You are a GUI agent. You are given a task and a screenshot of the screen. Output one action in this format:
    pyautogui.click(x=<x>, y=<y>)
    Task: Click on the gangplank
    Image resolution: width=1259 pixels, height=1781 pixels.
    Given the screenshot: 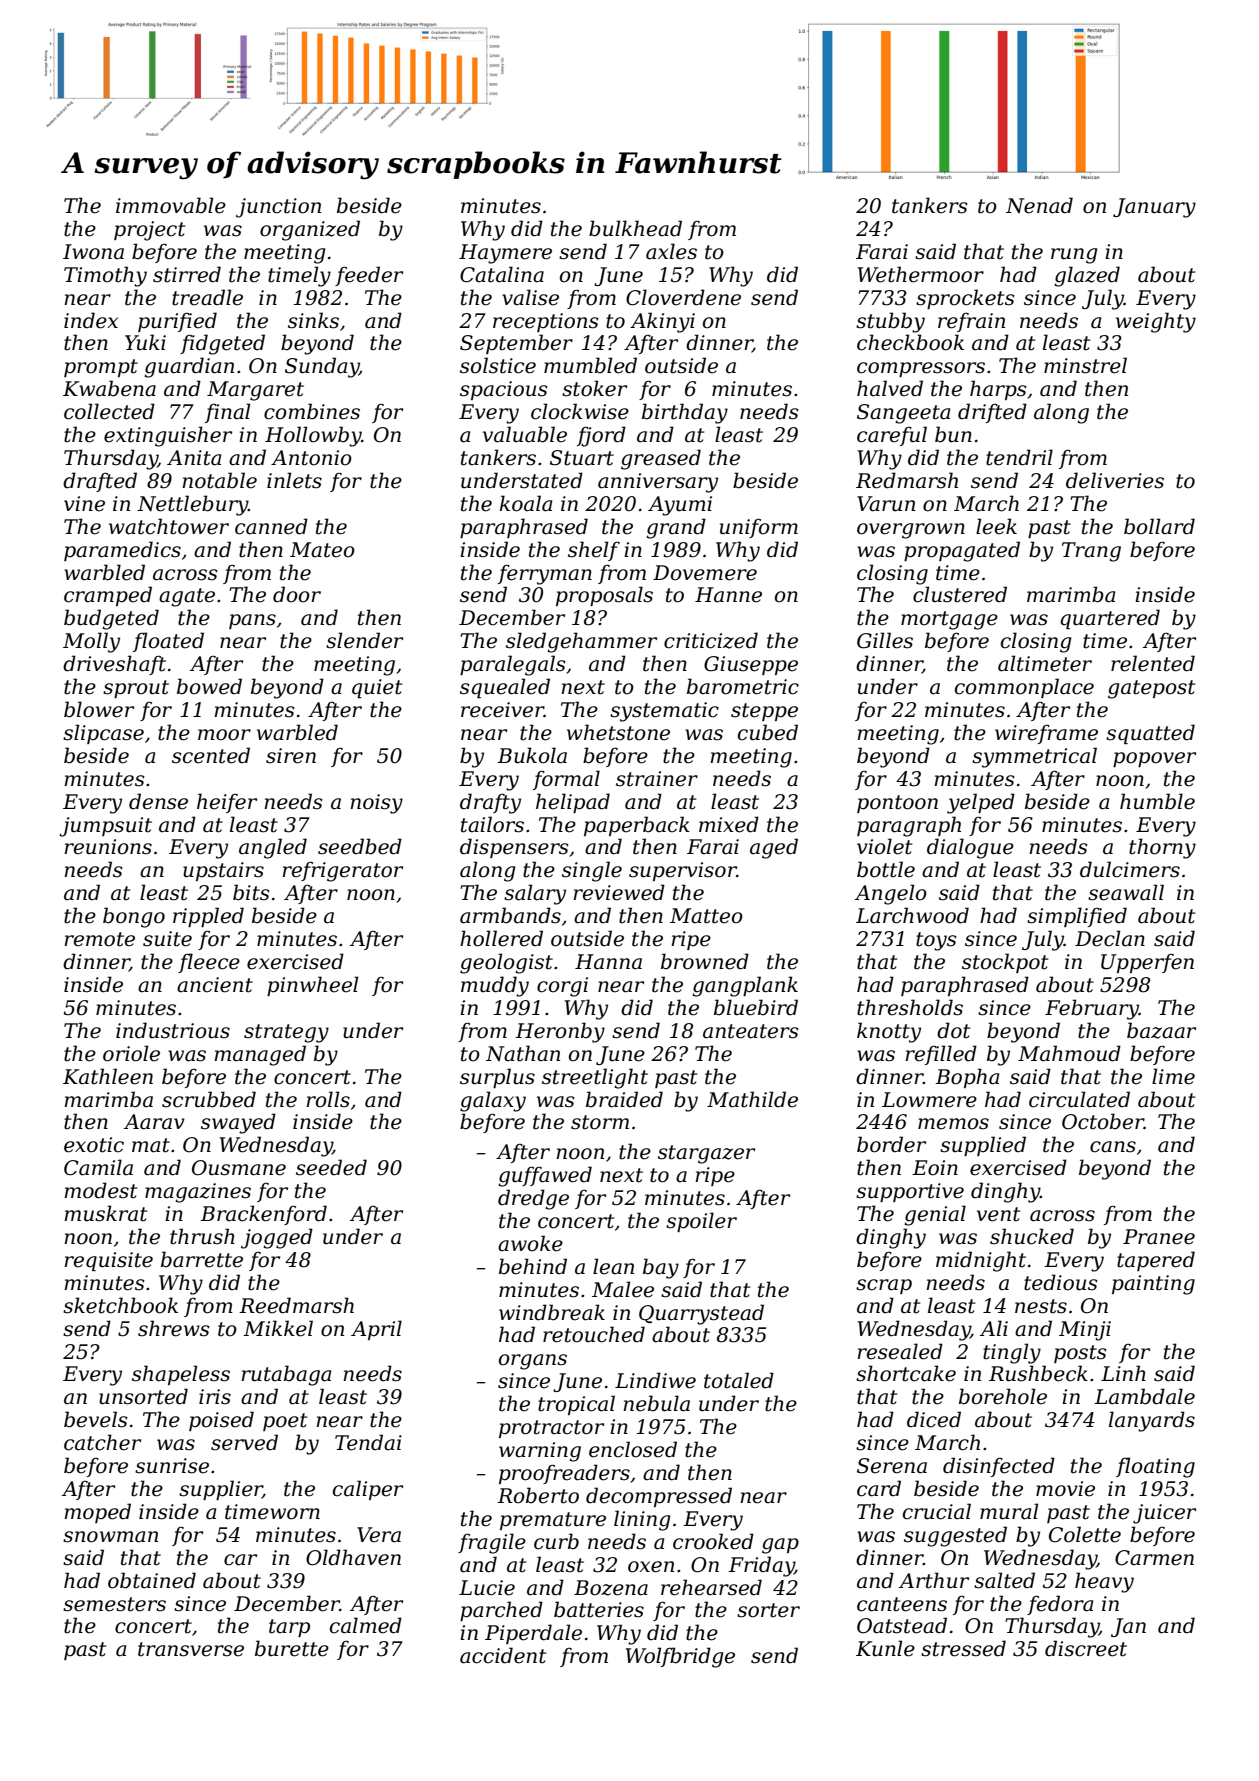 What is the action you would take?
    pyautogui.click(x=745, y=986)
